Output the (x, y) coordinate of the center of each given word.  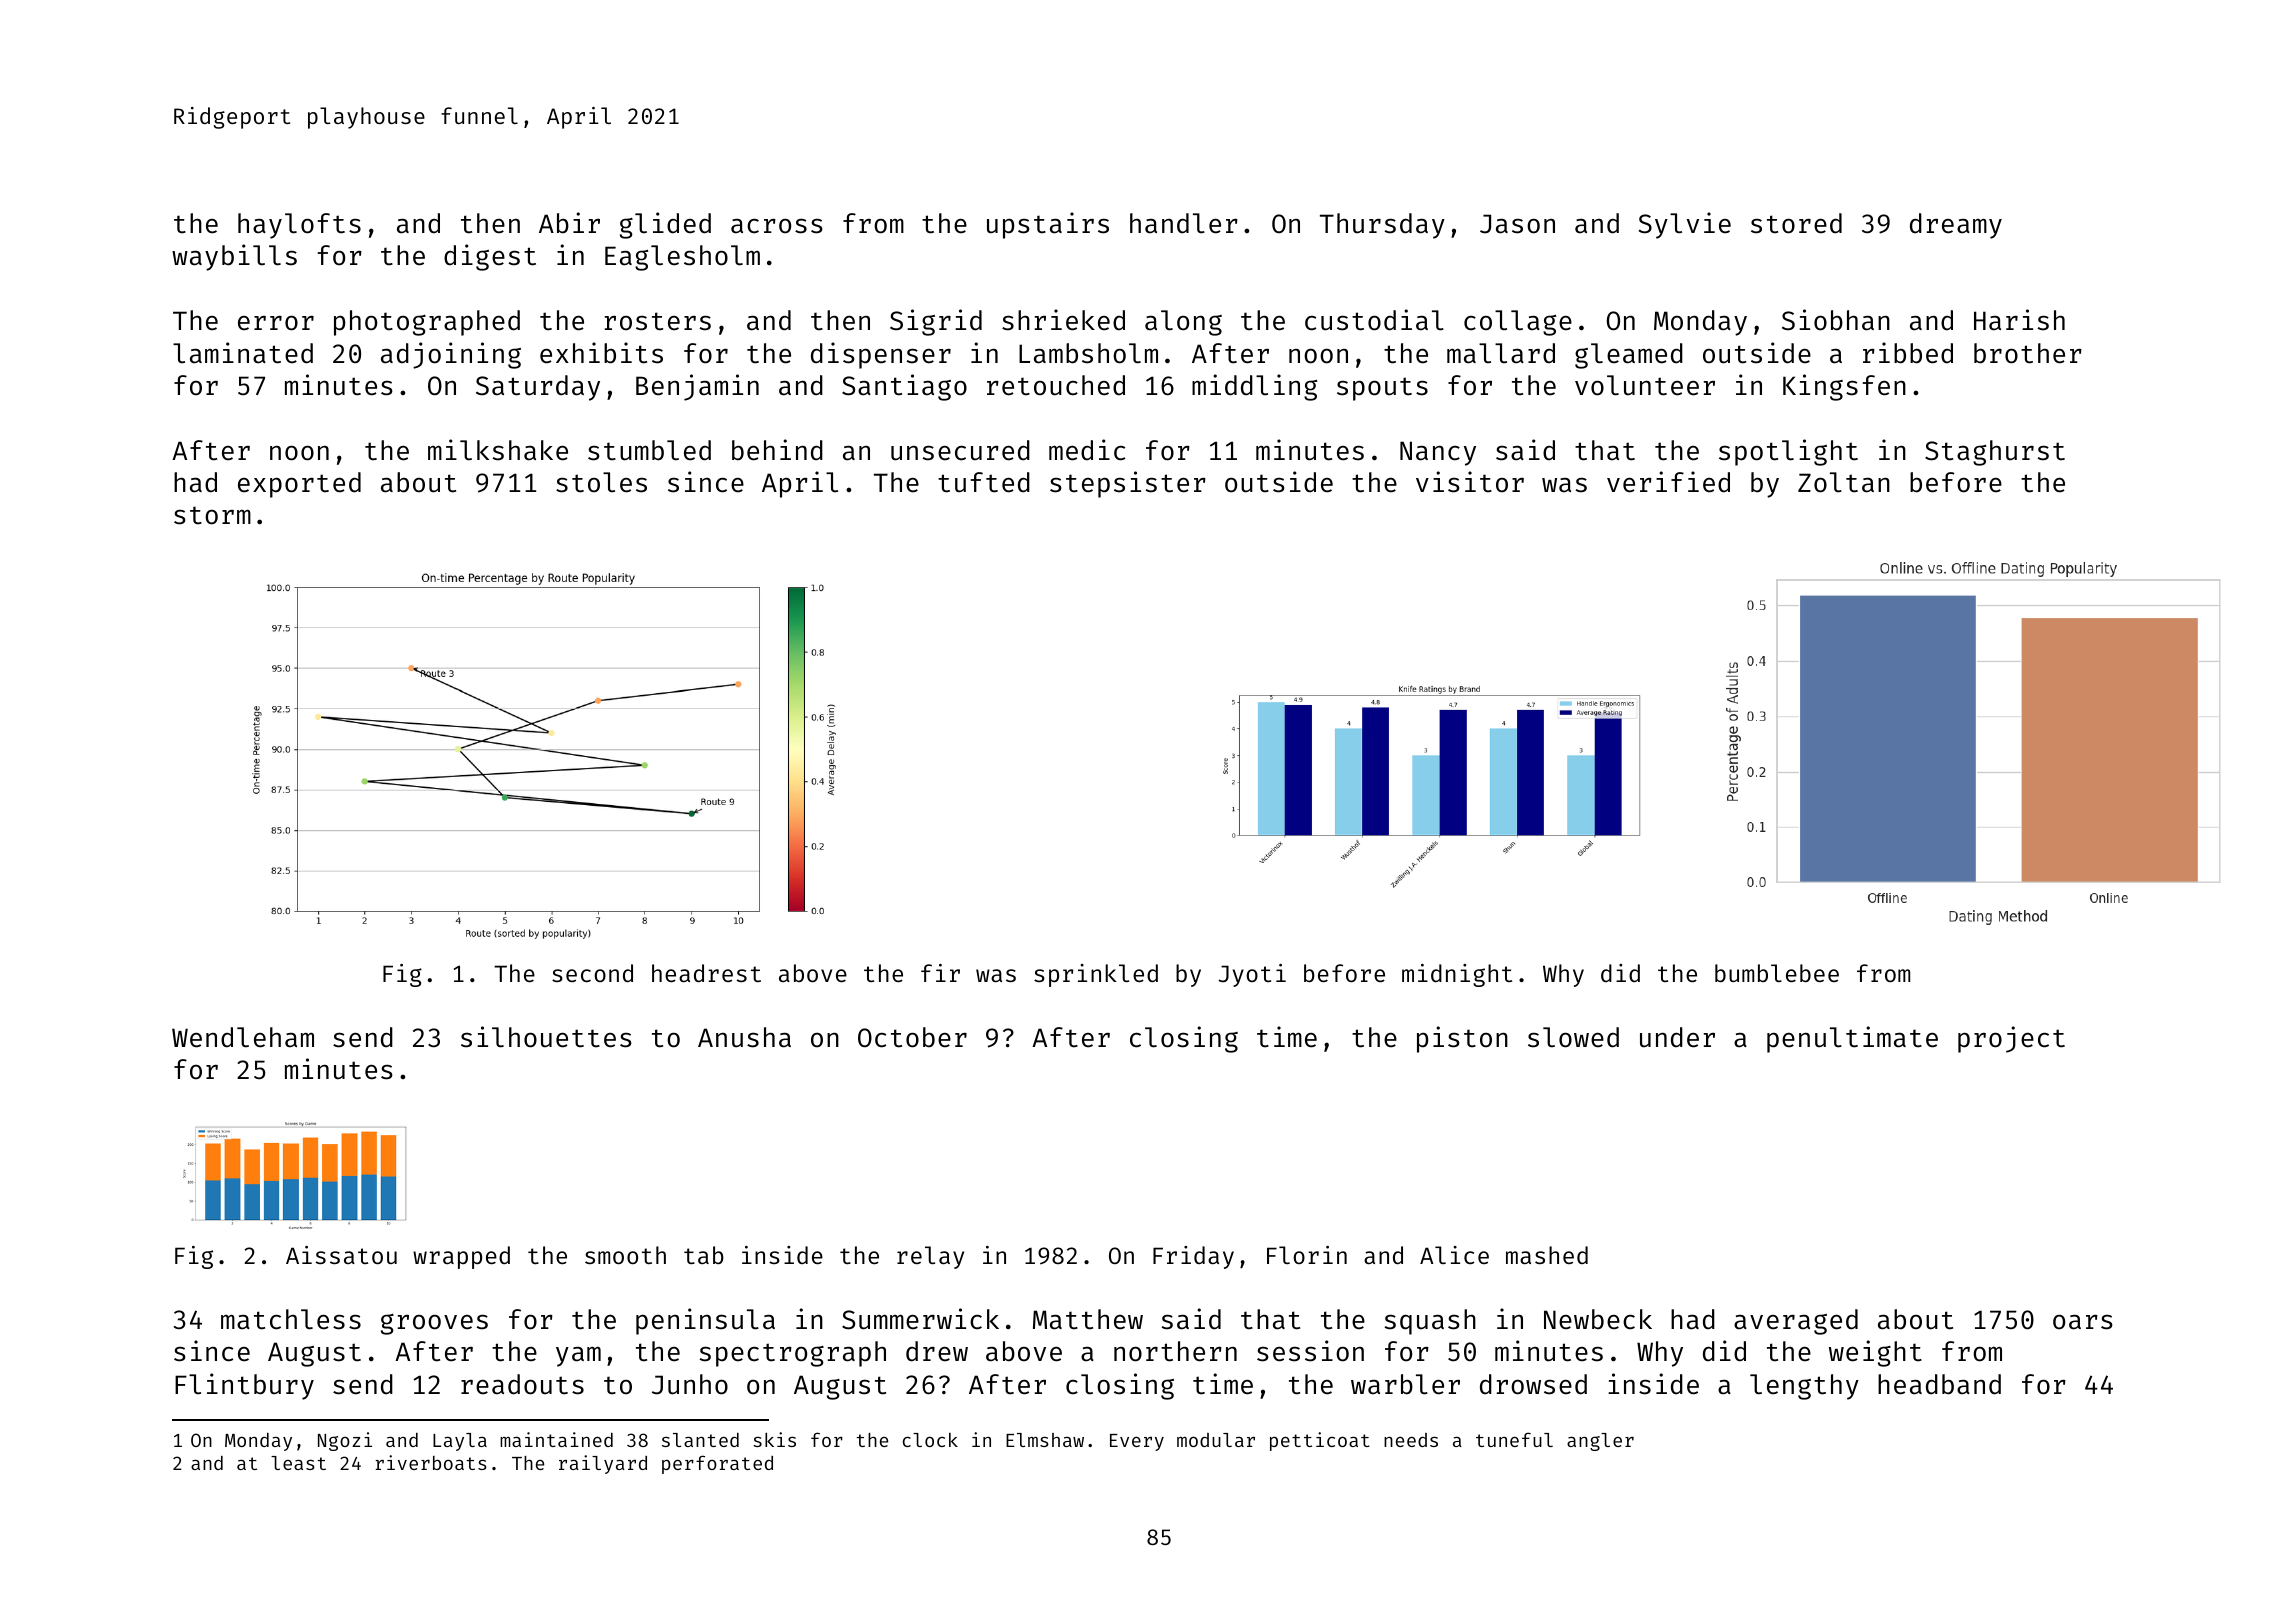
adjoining (451, 355)
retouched (1056, 385)
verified (1668, 482)
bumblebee (1777, 973)
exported (299, 485)
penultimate (1852, 1039)
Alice (1454, 1255)
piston (1462, 1039)
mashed (1547, 1255)
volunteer (1645, 385)
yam (578, 1356)
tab (704, 1255)
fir (940, 973)
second (592, 973)
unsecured (960, 450)
